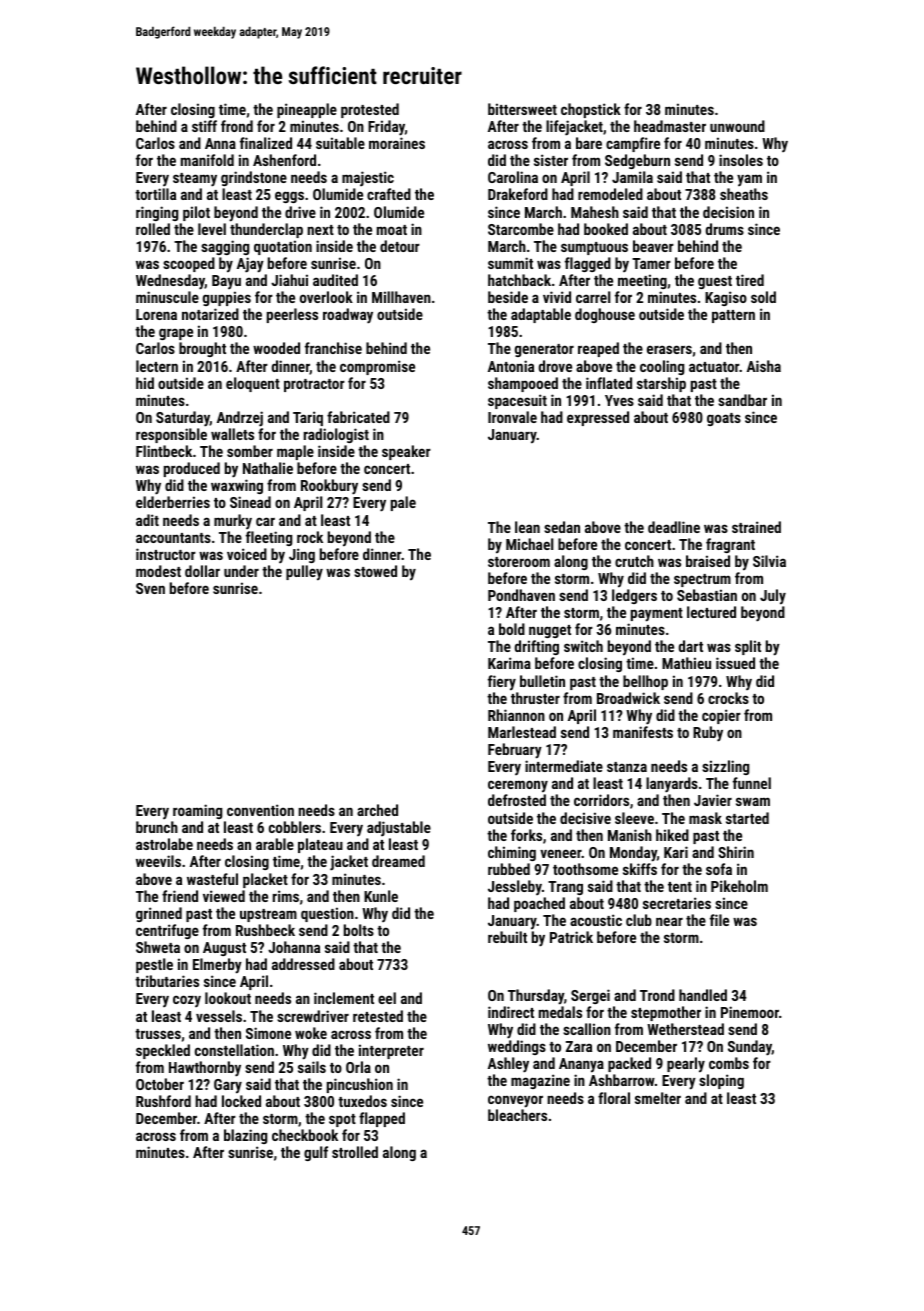  I want to click on bittersweet, so click(522, 109).
